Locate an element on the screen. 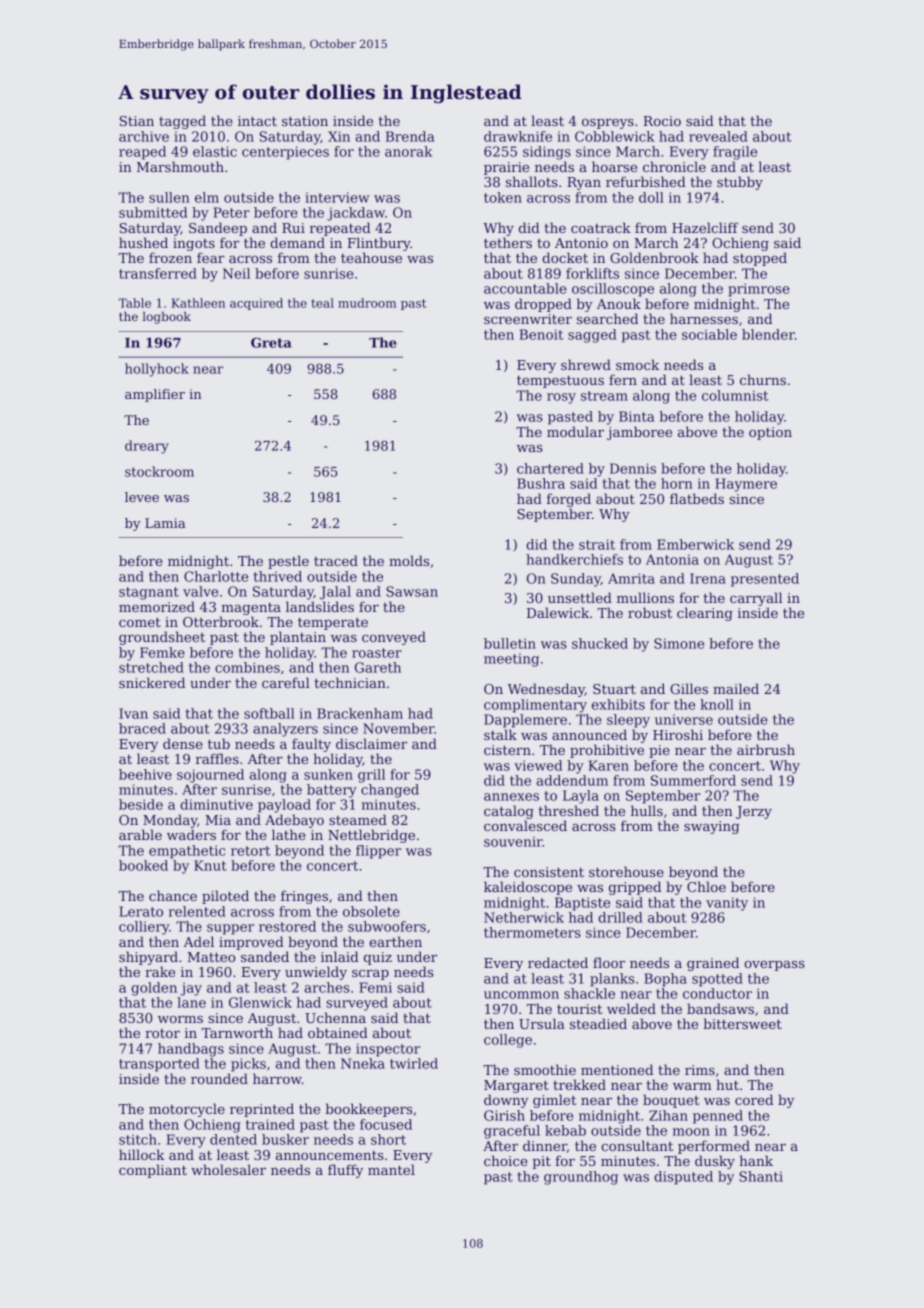 This screenshot has width=924, height=1308. announcements is located at coordinates (330, 1155).
